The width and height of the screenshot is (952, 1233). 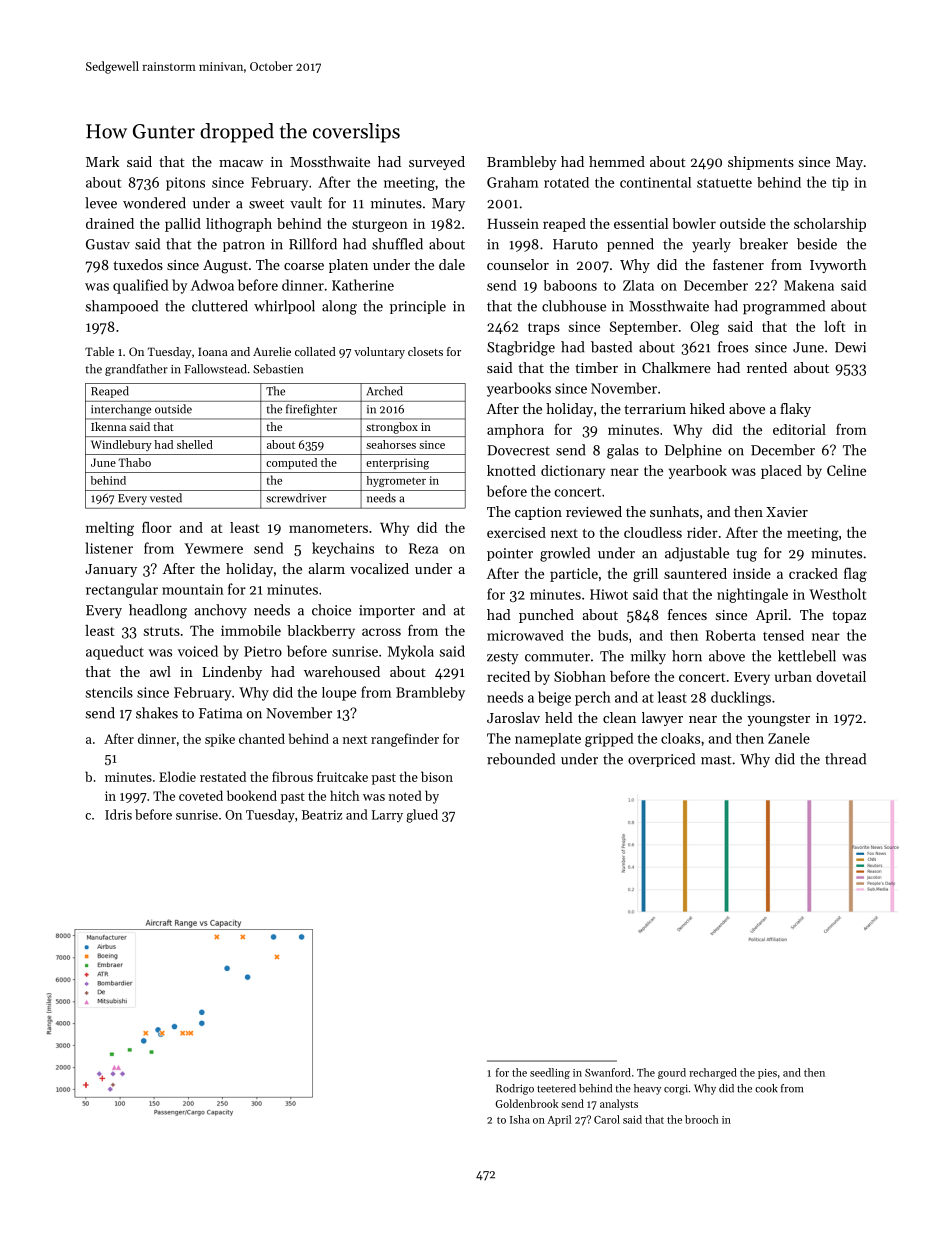 I want to click on macaw, so click(x=241, y=163).
